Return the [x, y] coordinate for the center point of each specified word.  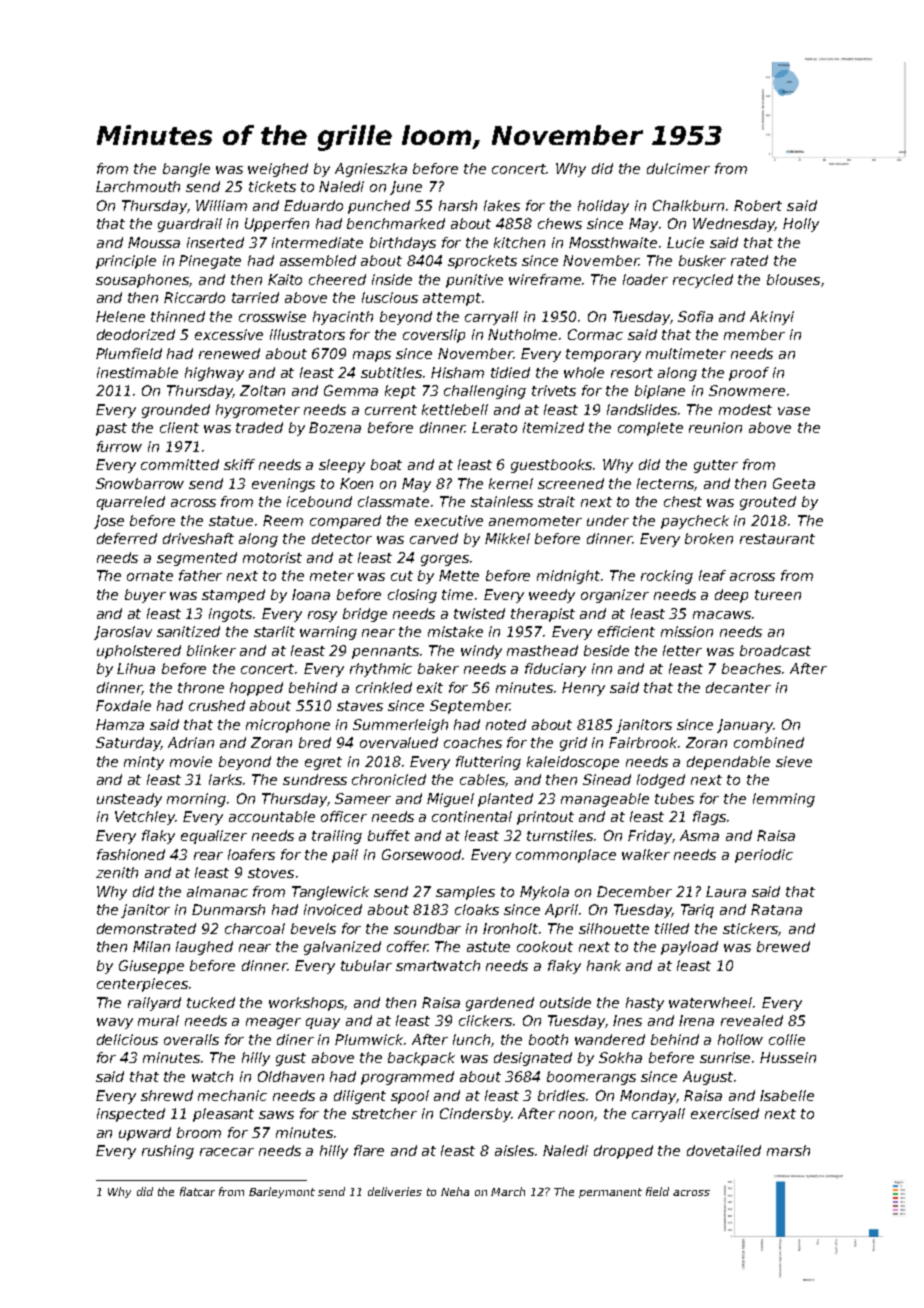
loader [645, 279]
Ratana [776, 909]
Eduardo [313, 205]
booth [548, 1039]
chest [683, 501]
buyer [145, 596]
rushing [168, 1152]
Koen [356, 483]
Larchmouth [138, 186]
